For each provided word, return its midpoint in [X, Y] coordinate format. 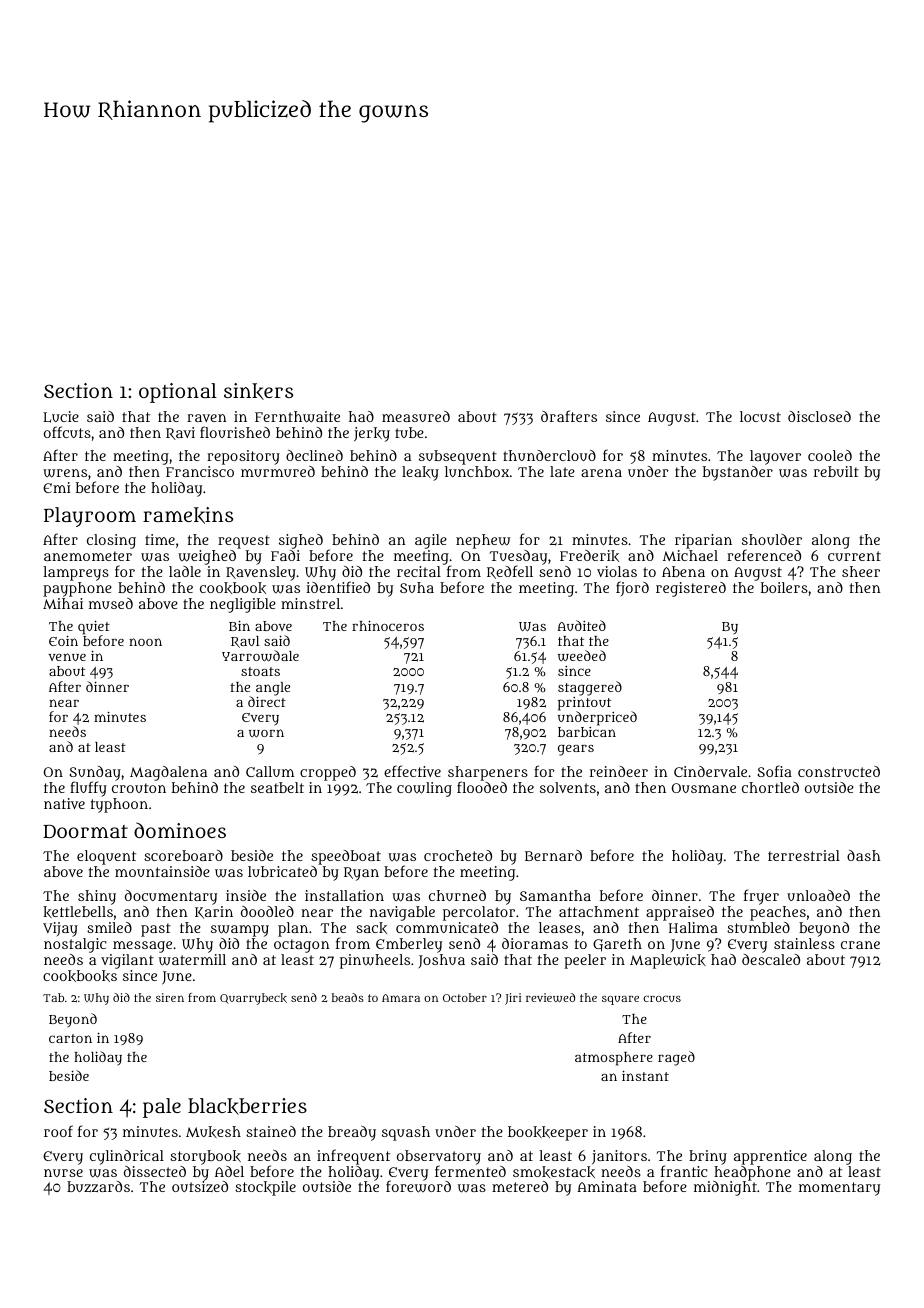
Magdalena [168, 773]
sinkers [258, 391]
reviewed [550, 997]
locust [760, 416]
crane [860, 945]
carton [70, 1038]
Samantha [555, 895]
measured [416, 416]
